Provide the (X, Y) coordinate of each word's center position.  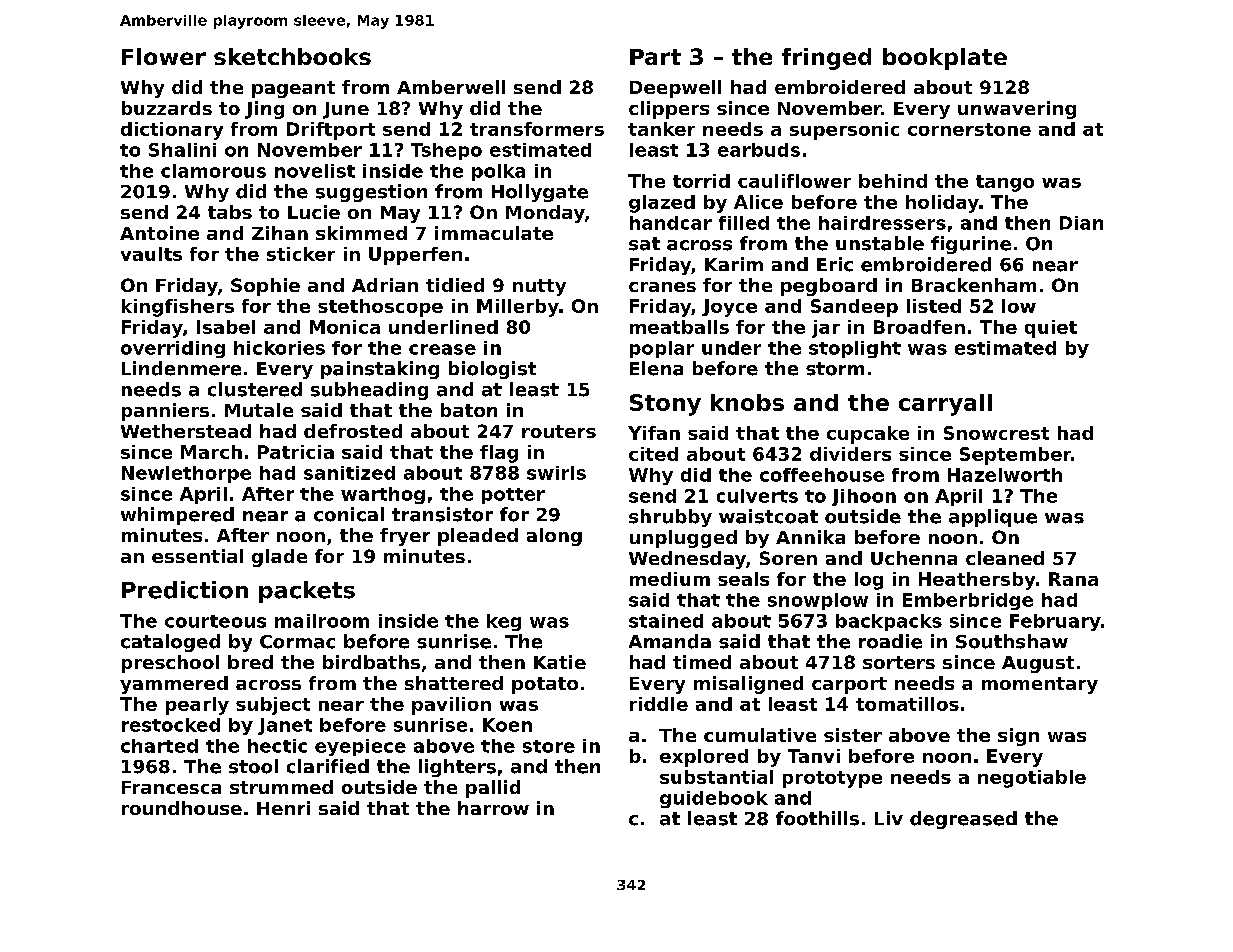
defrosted (353, 431)
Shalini (182, 150)
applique (993, 518)
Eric (835, 264)
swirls (556, 473)
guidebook (714, 799)
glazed (662, 204)
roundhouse (182, 808)
